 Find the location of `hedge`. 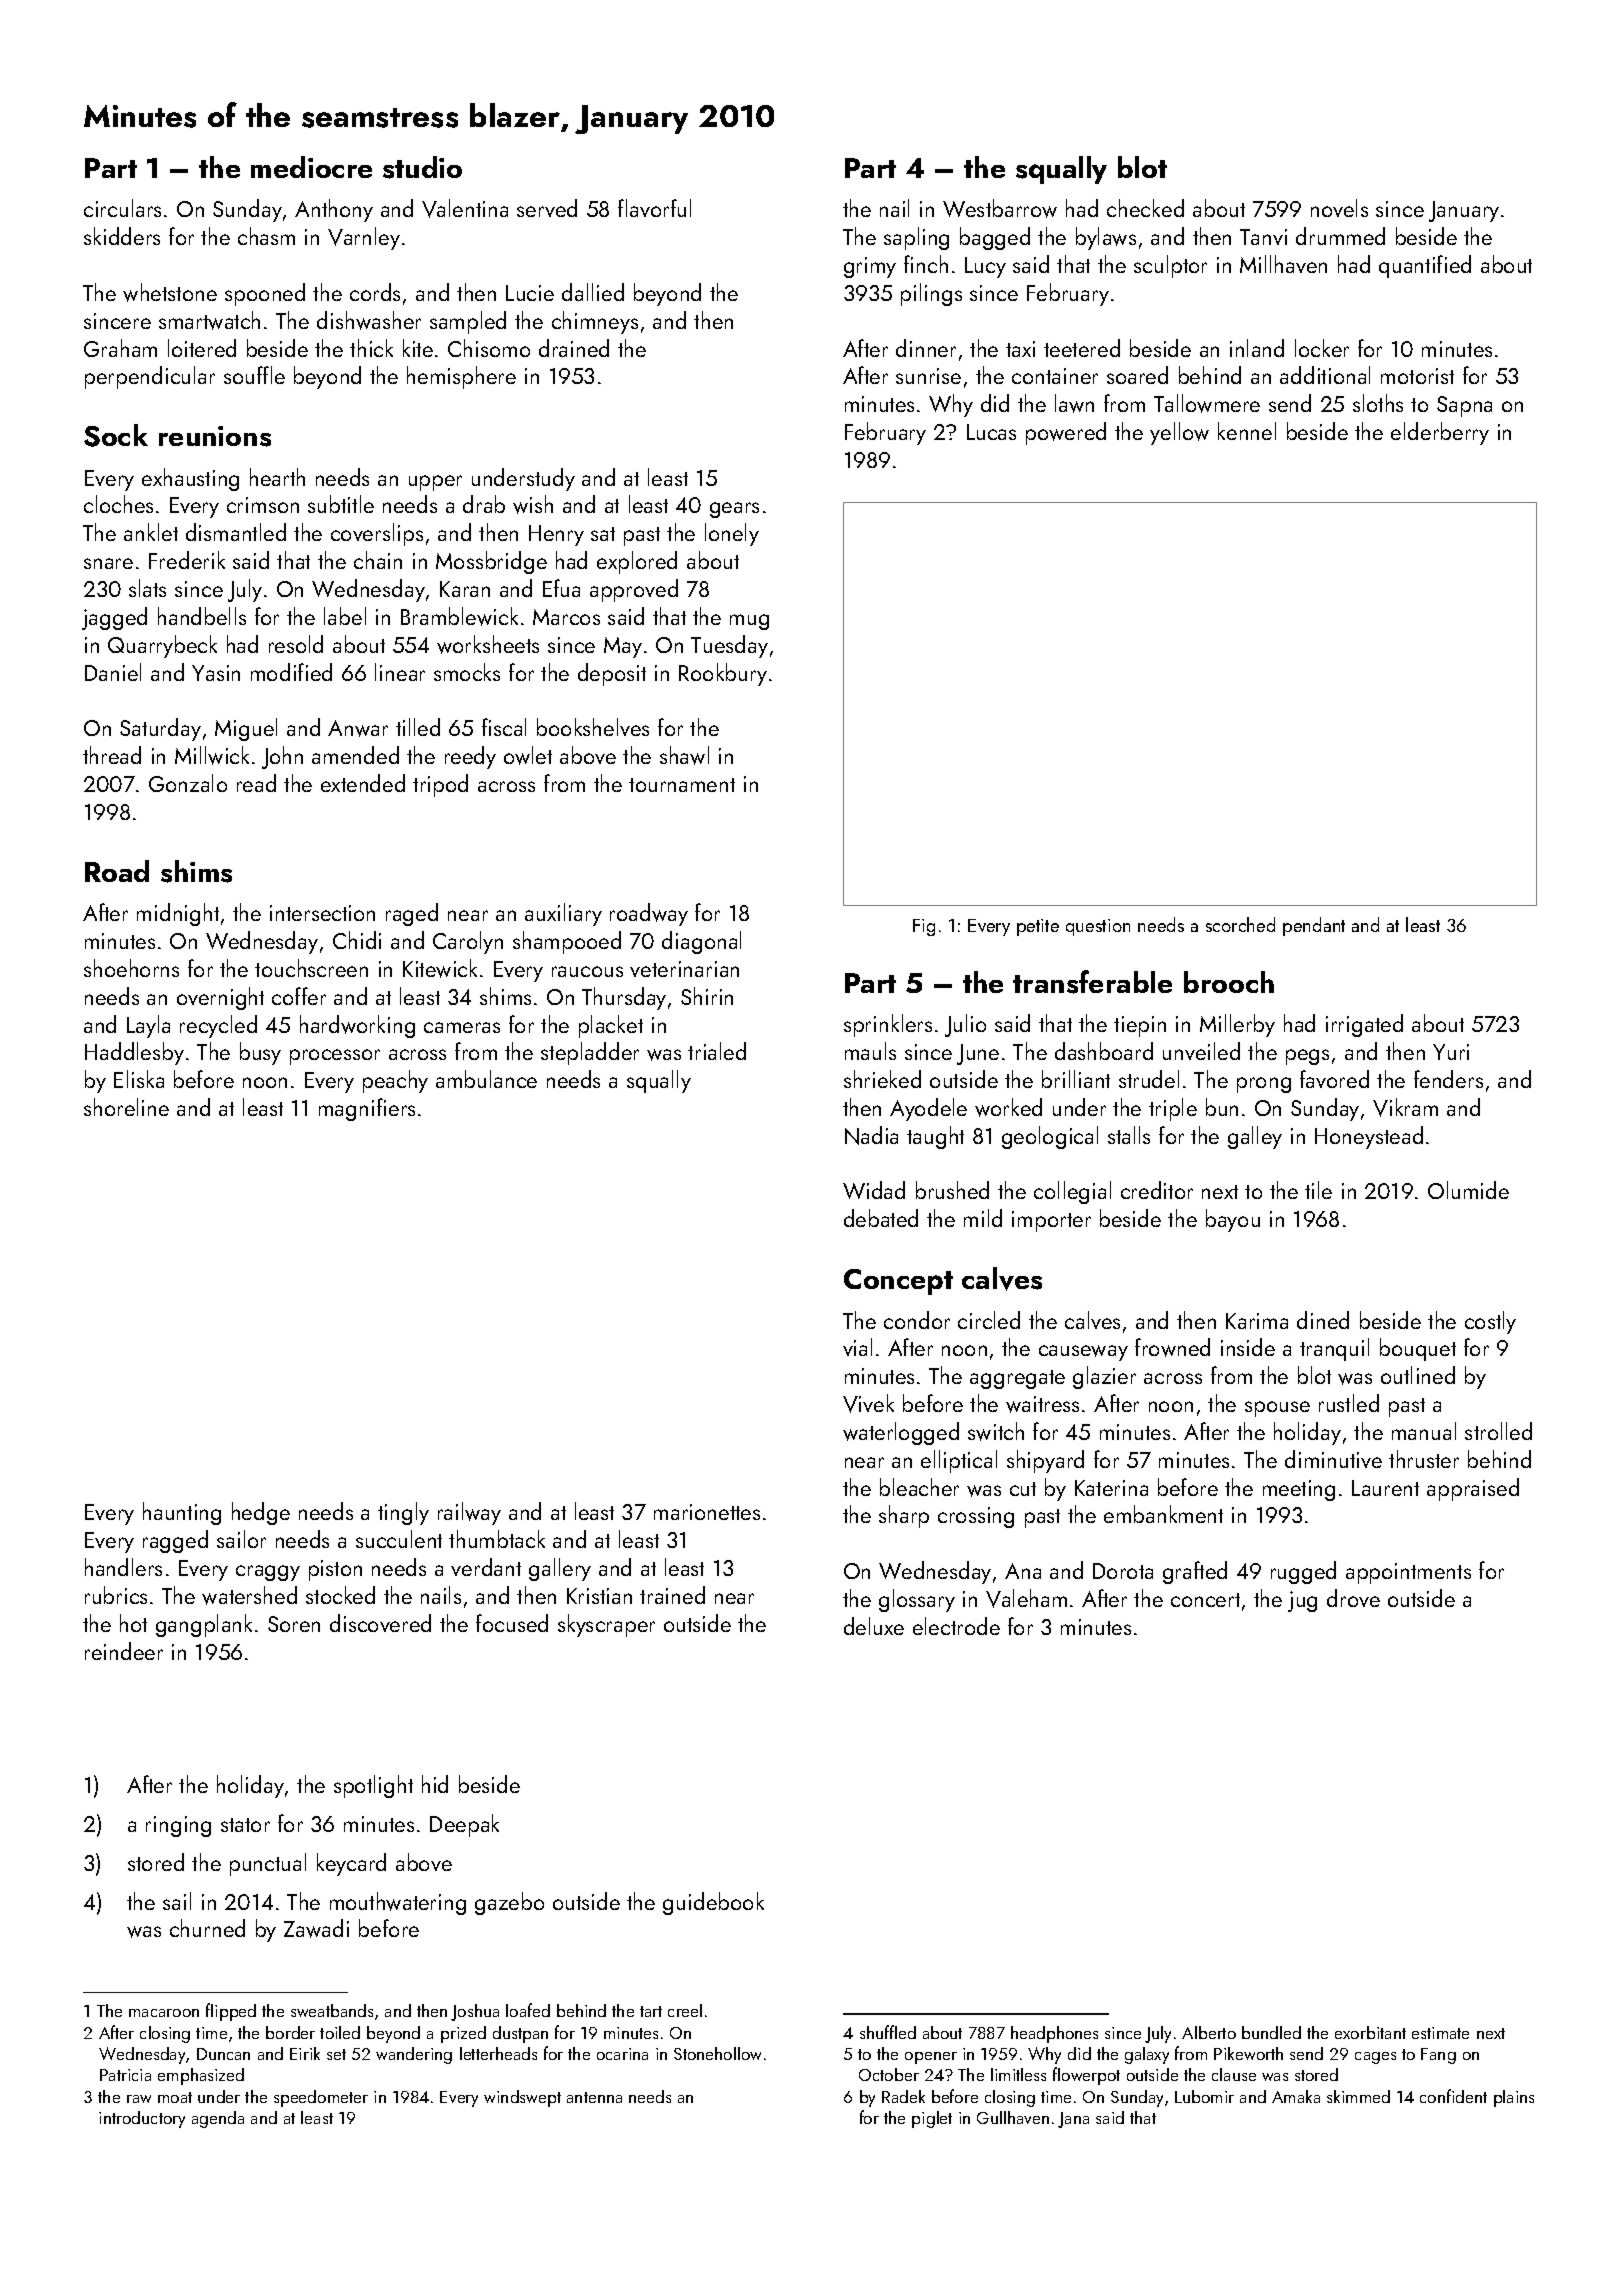

hedge is located at coordinates (261, 1513).
